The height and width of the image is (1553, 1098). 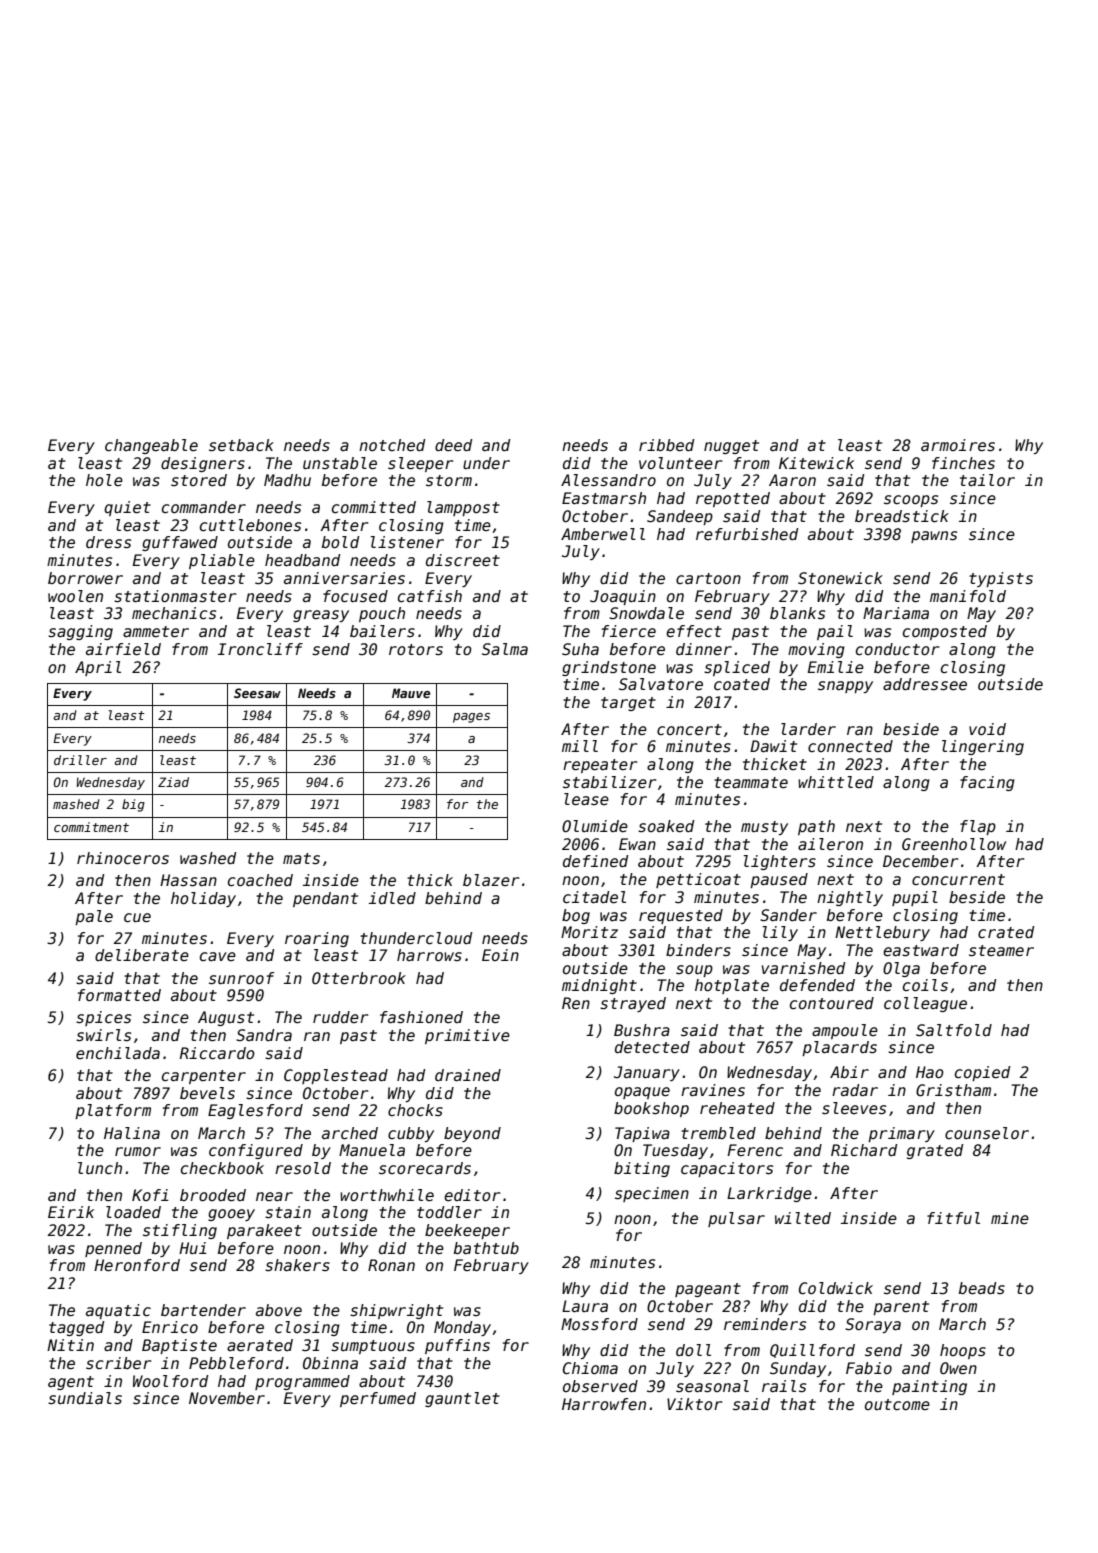 I want to click on quiet, so click(x=127, y=508).
